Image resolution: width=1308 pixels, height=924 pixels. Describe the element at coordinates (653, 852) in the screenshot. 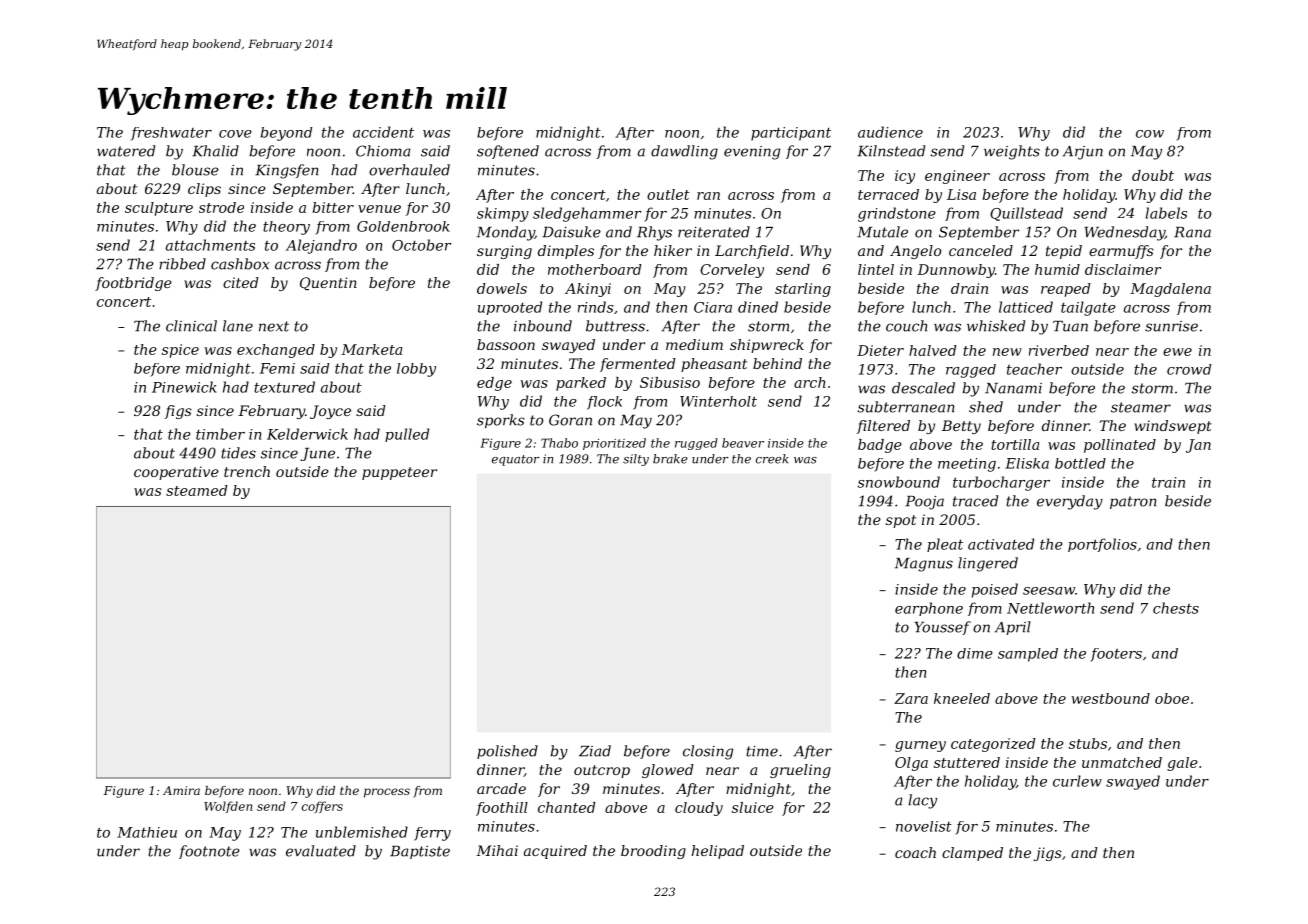

I see `brooding` at that location.
